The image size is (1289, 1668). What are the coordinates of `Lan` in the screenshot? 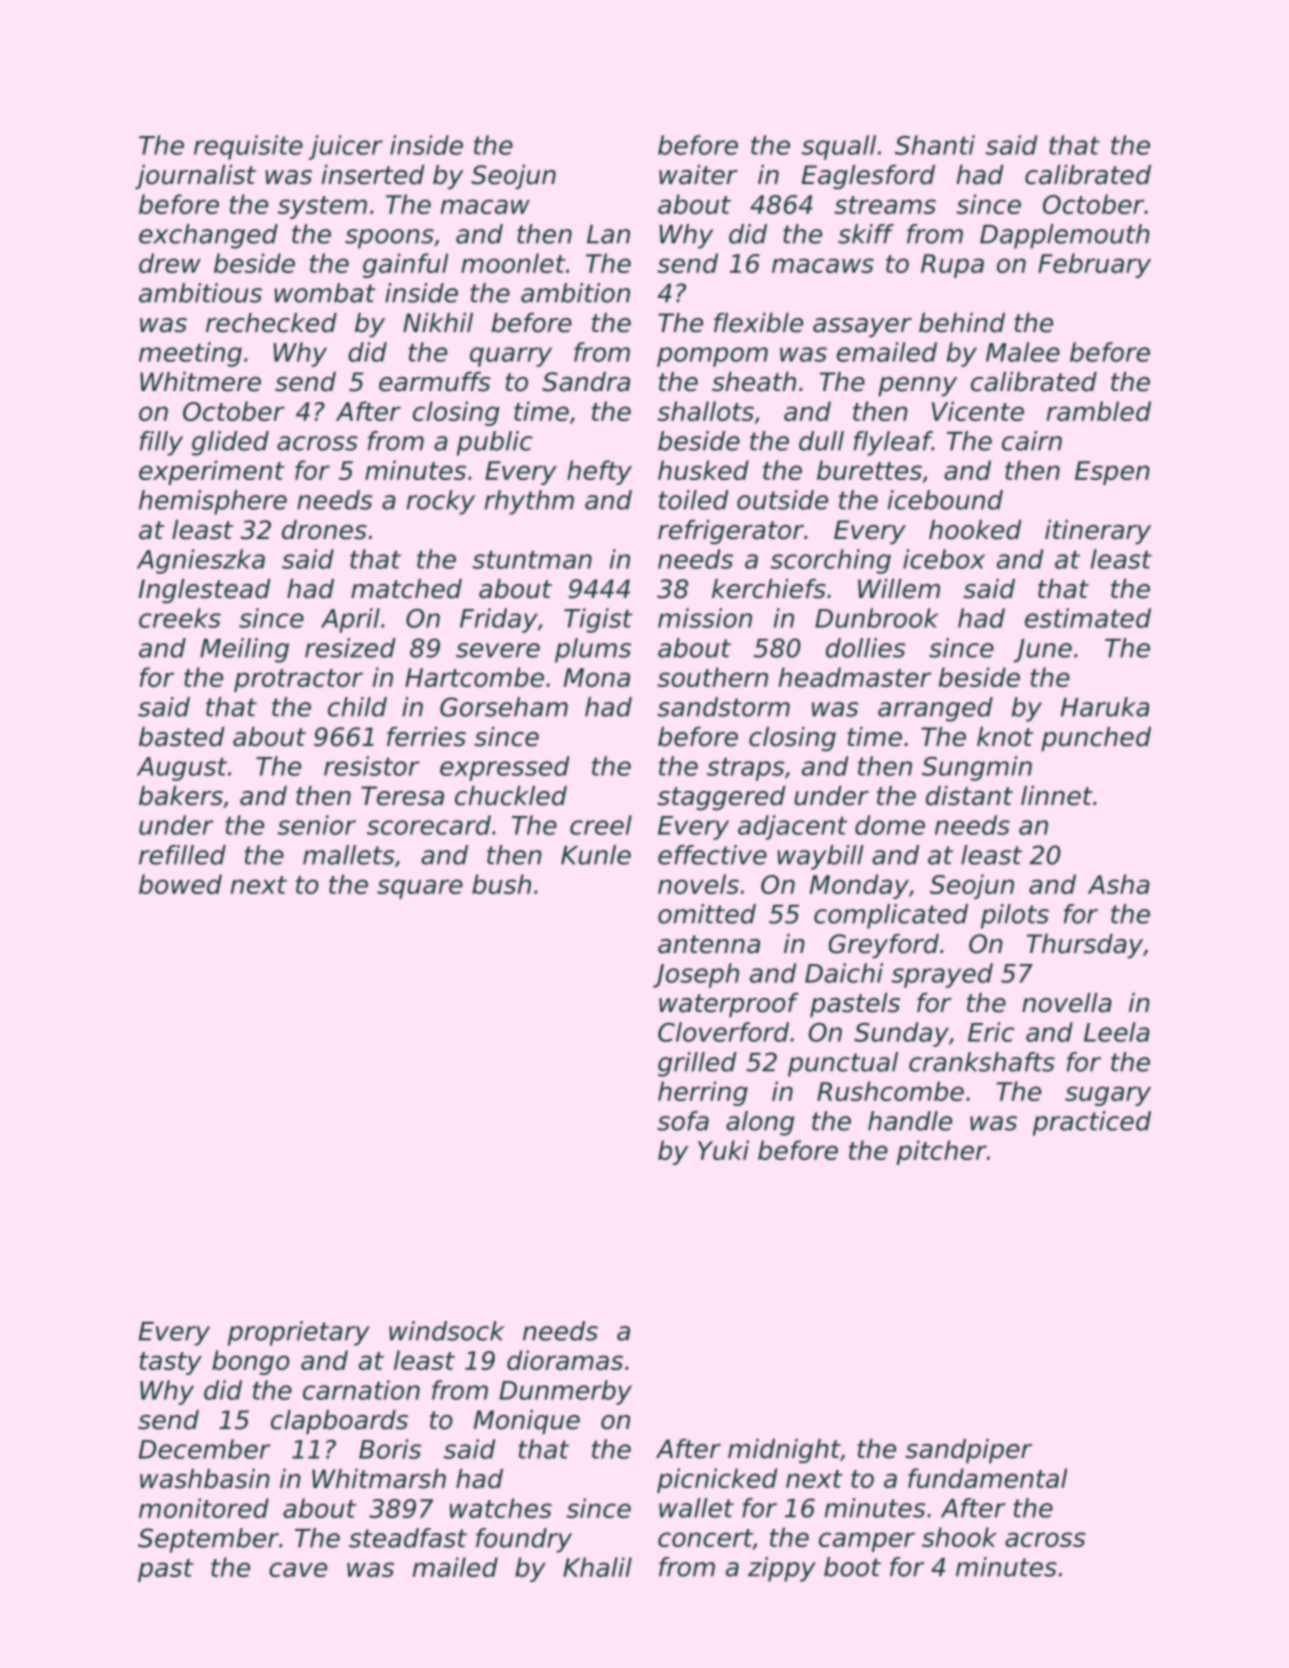 It's located at (608, 234).
